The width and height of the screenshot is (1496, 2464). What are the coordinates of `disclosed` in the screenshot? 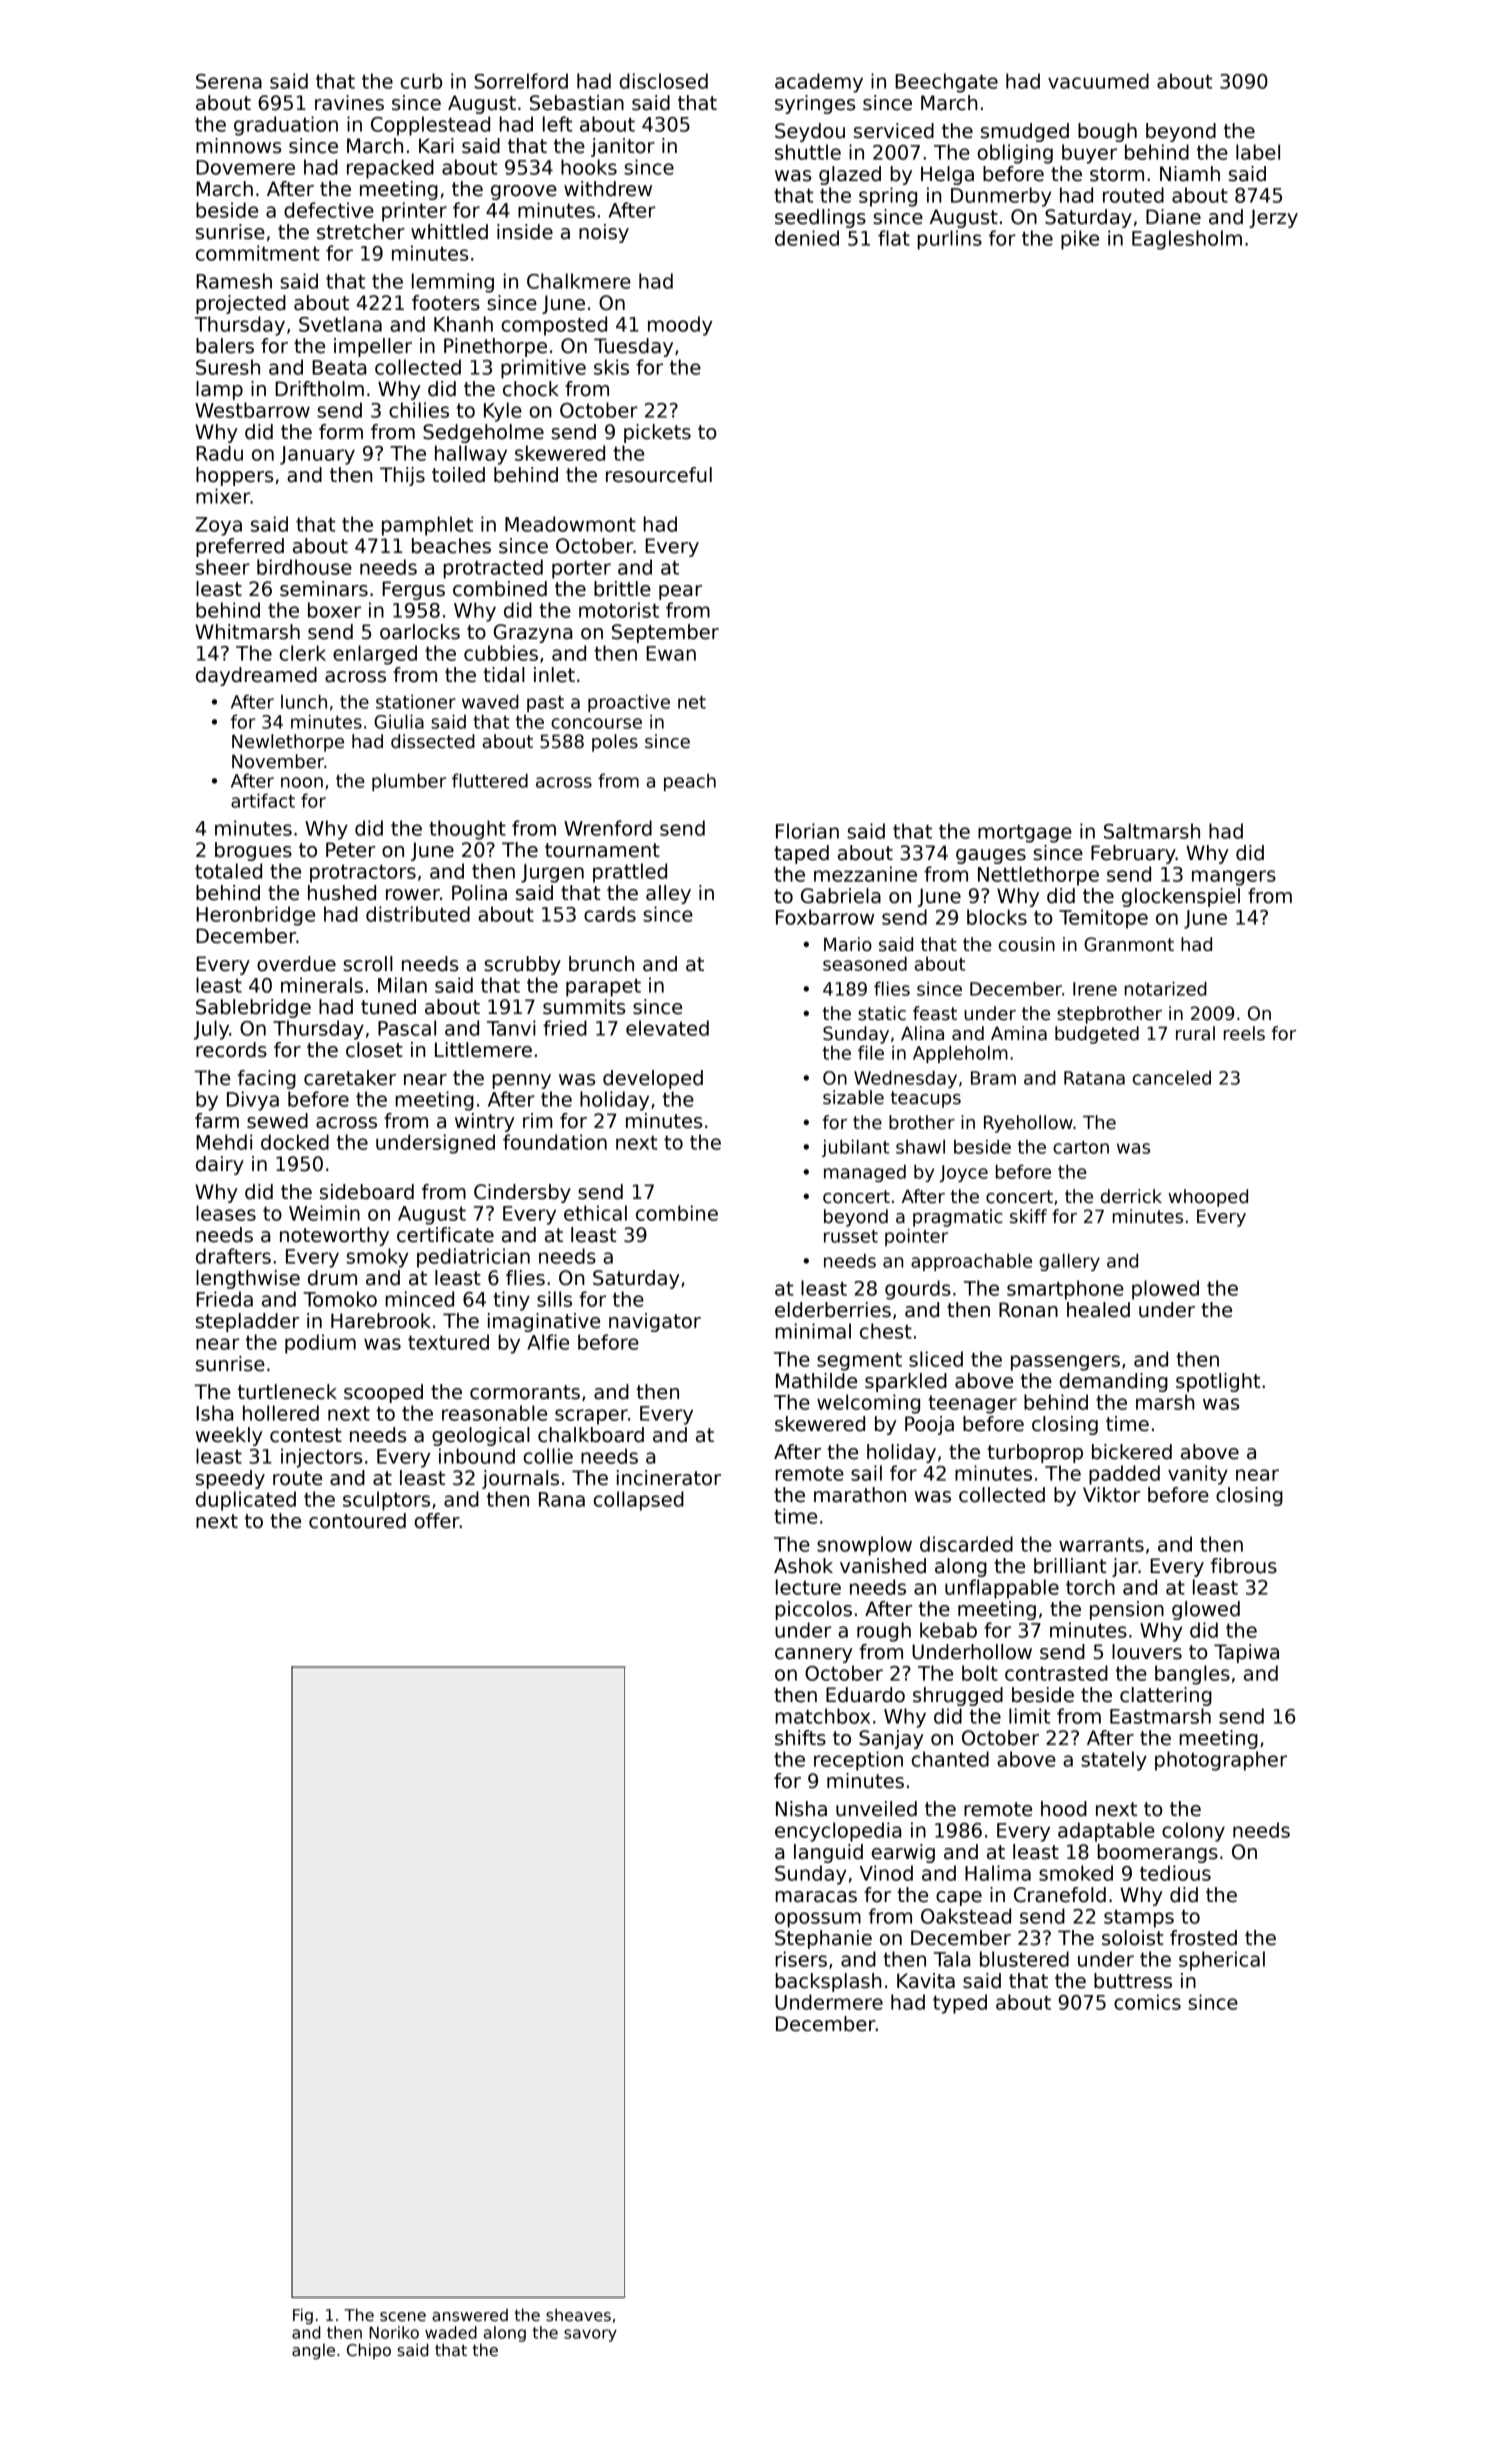 It's located at (663, 81).
